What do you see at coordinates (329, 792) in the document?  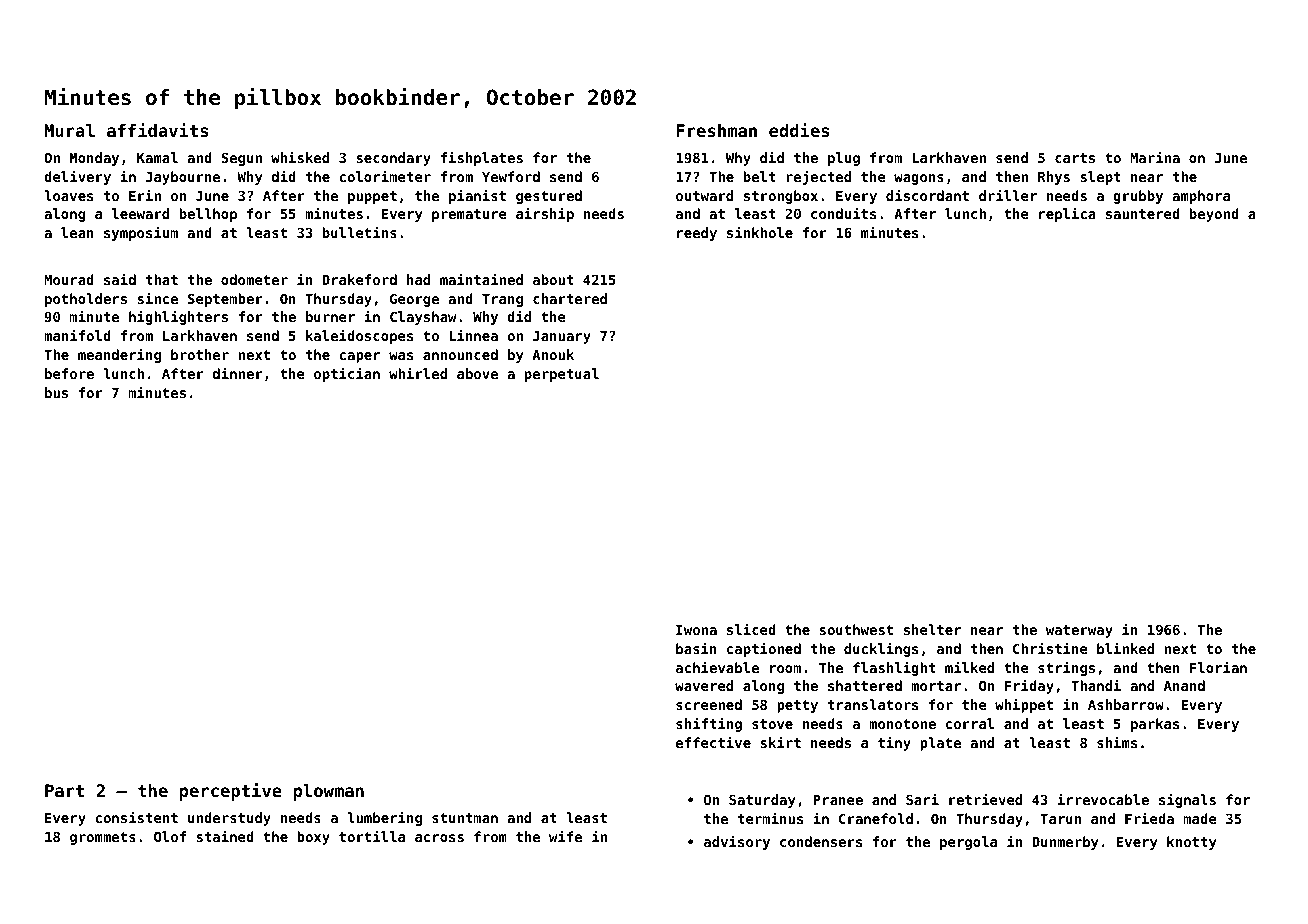 I see `plowman` at bounding box center [329, 792].
